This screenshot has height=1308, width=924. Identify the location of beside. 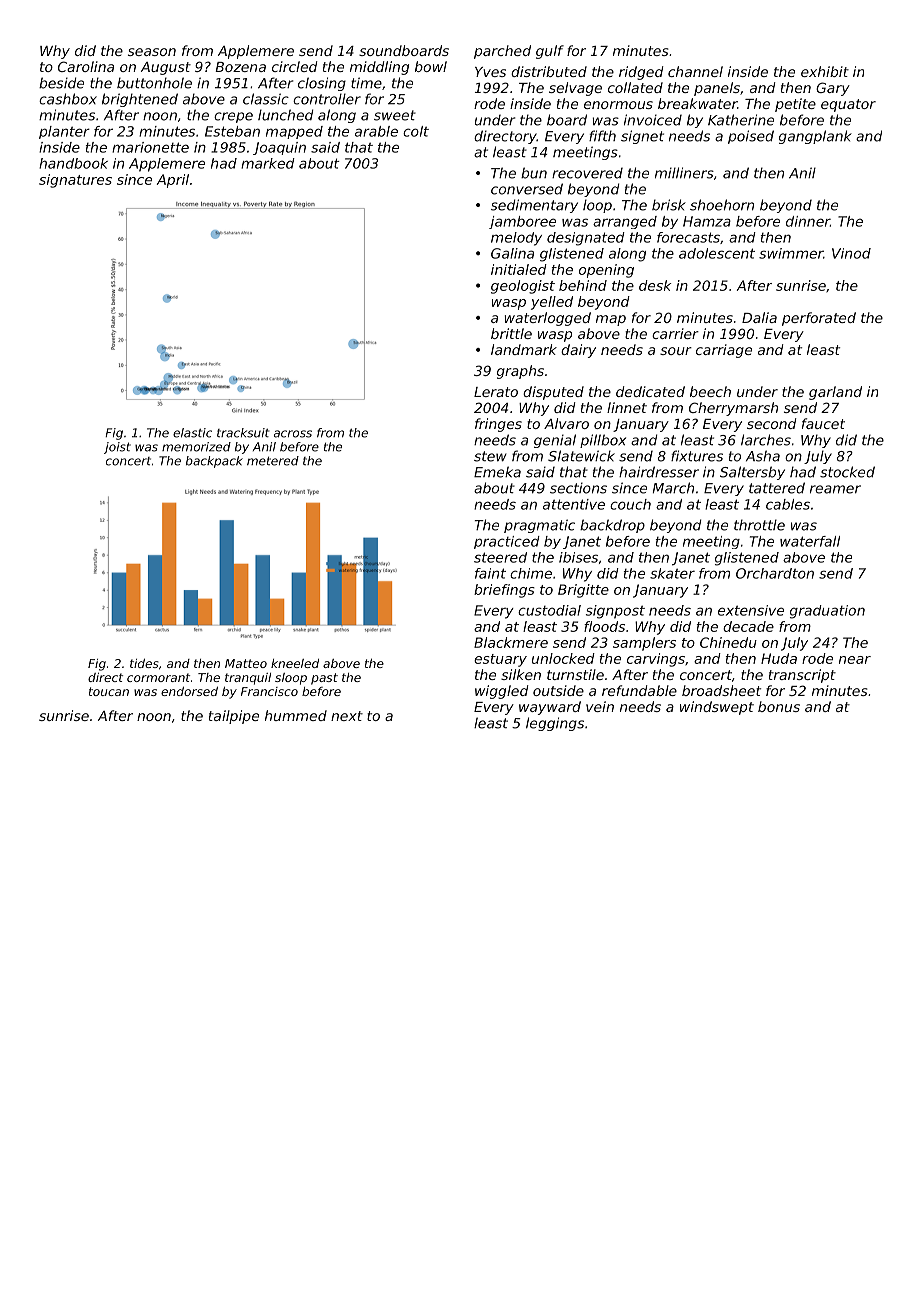
(61, 83).
